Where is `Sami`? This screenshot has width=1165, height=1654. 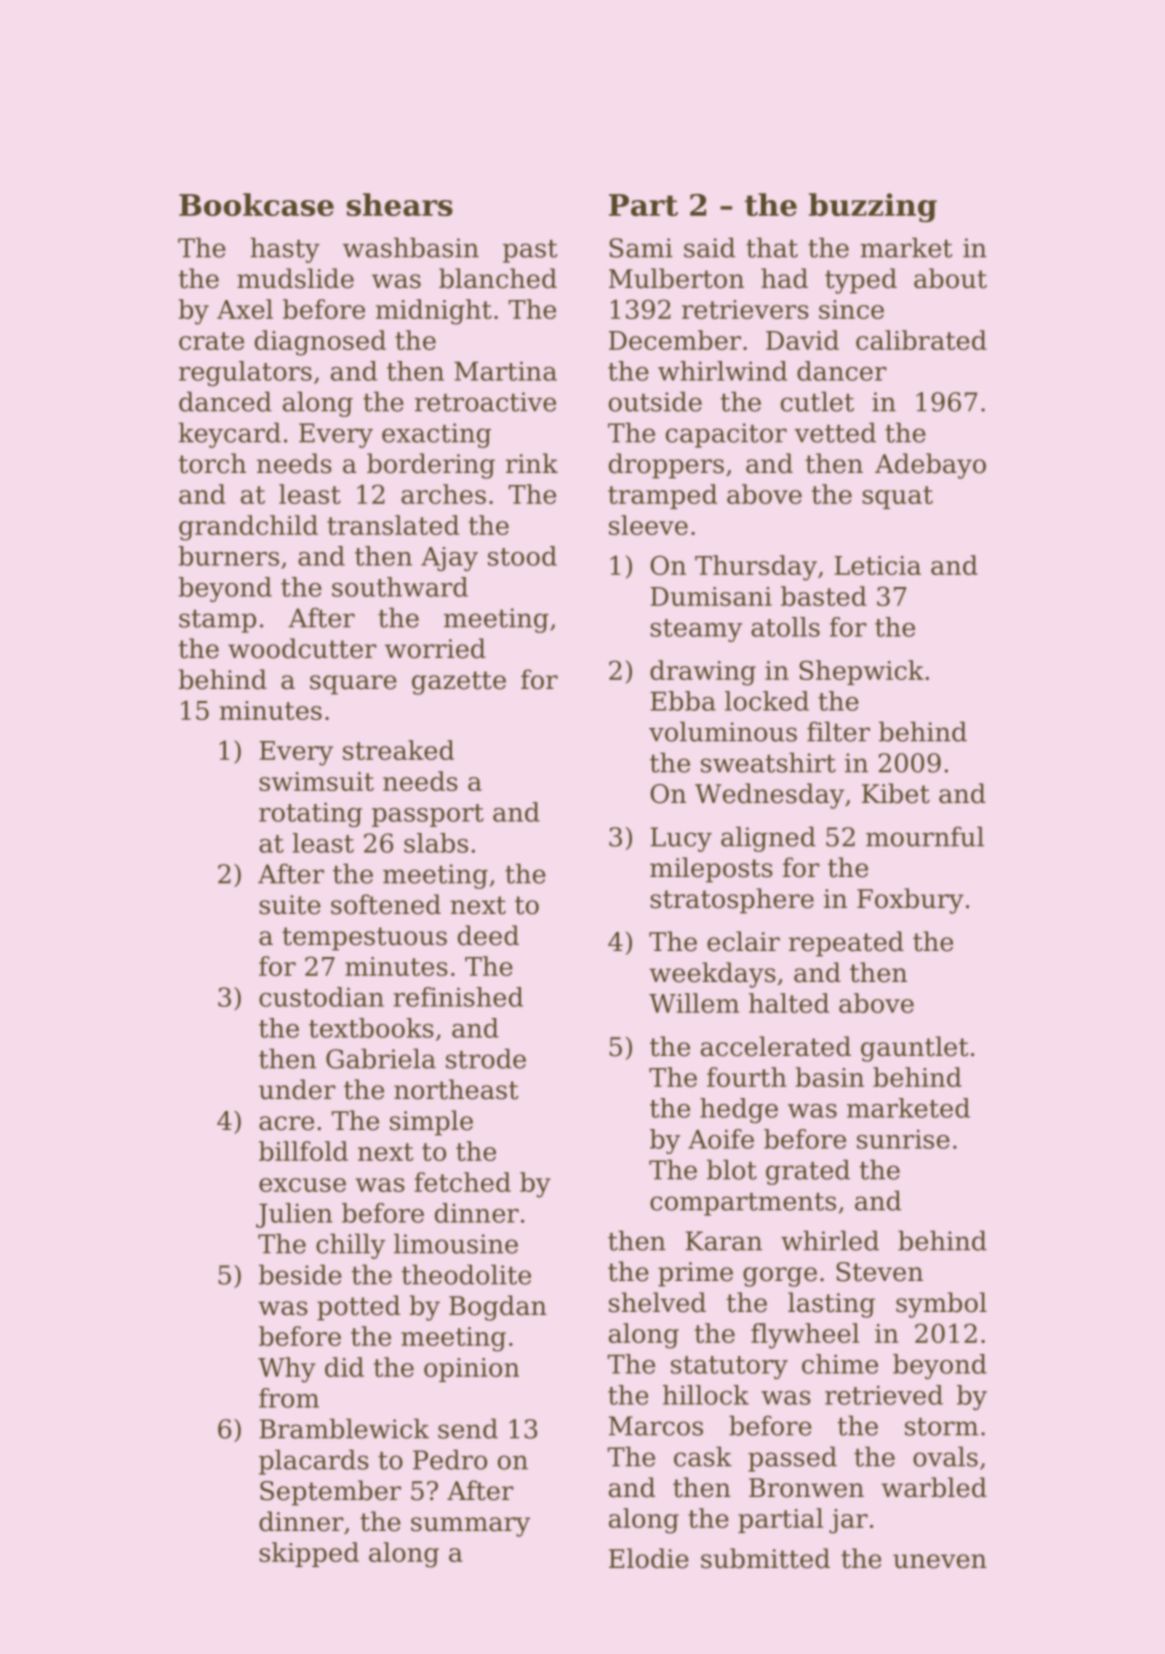
Sami is located at coordinates (641, 248).
